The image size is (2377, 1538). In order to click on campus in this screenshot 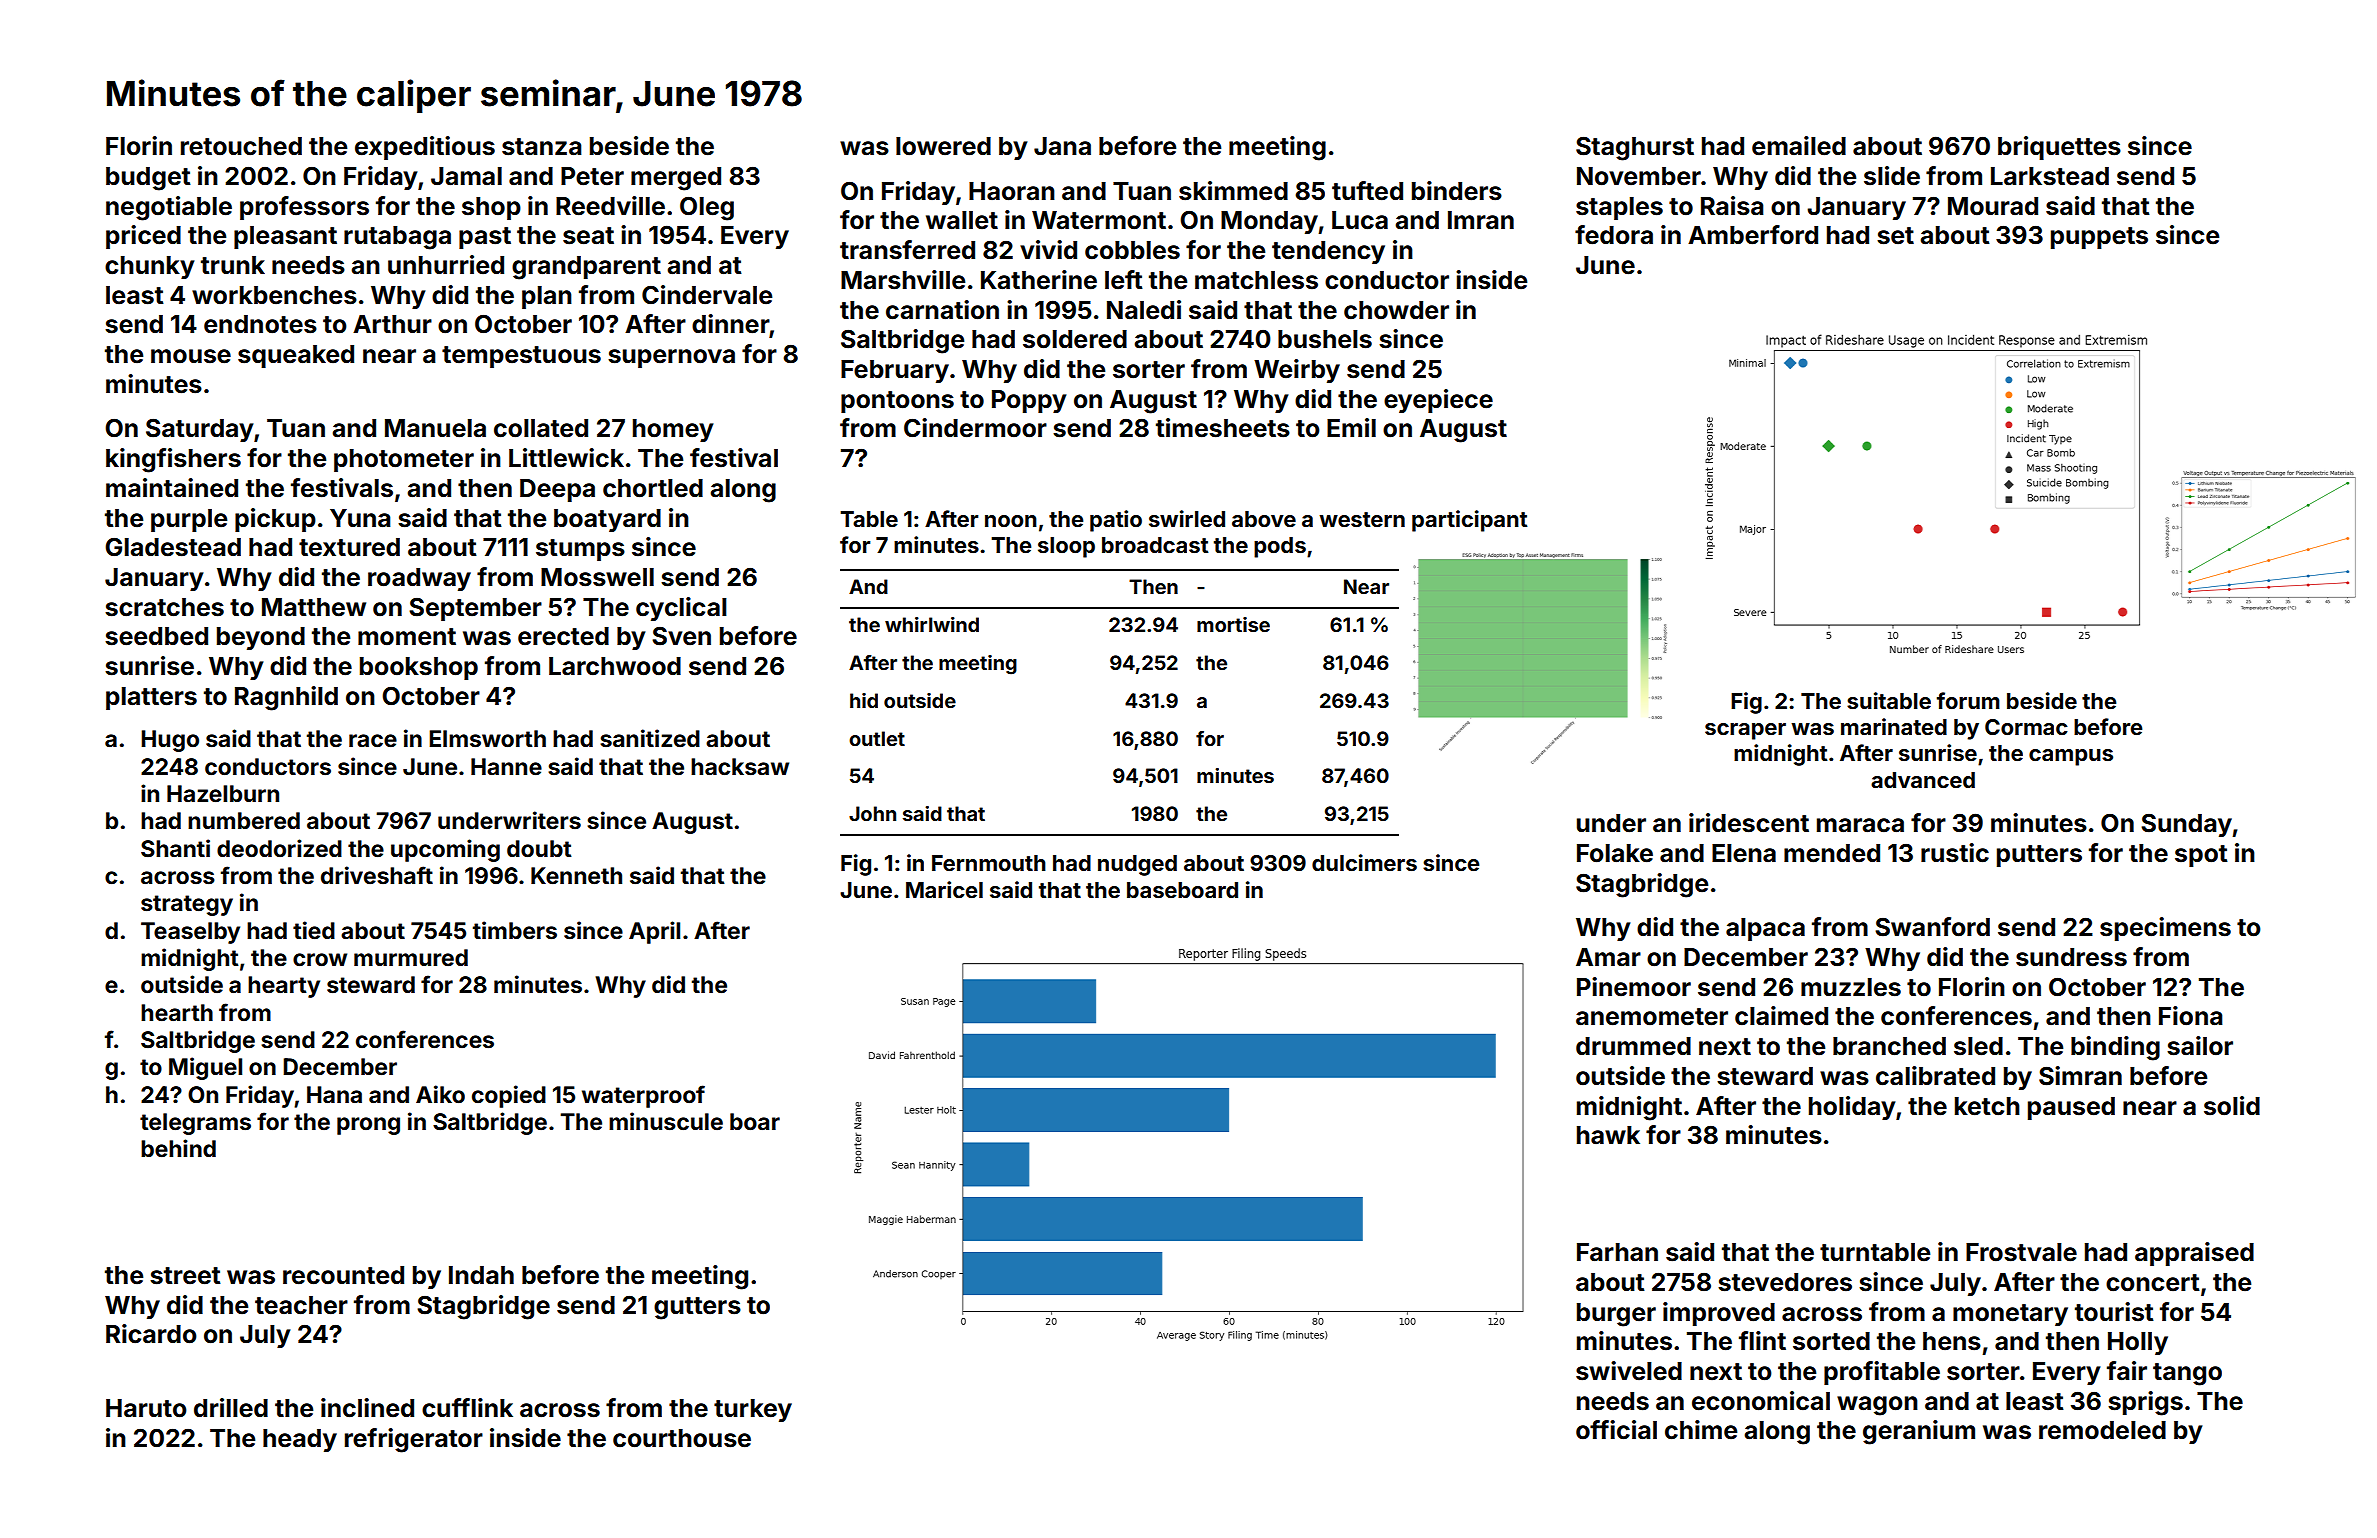, I will do `click(2071, 757)`.
